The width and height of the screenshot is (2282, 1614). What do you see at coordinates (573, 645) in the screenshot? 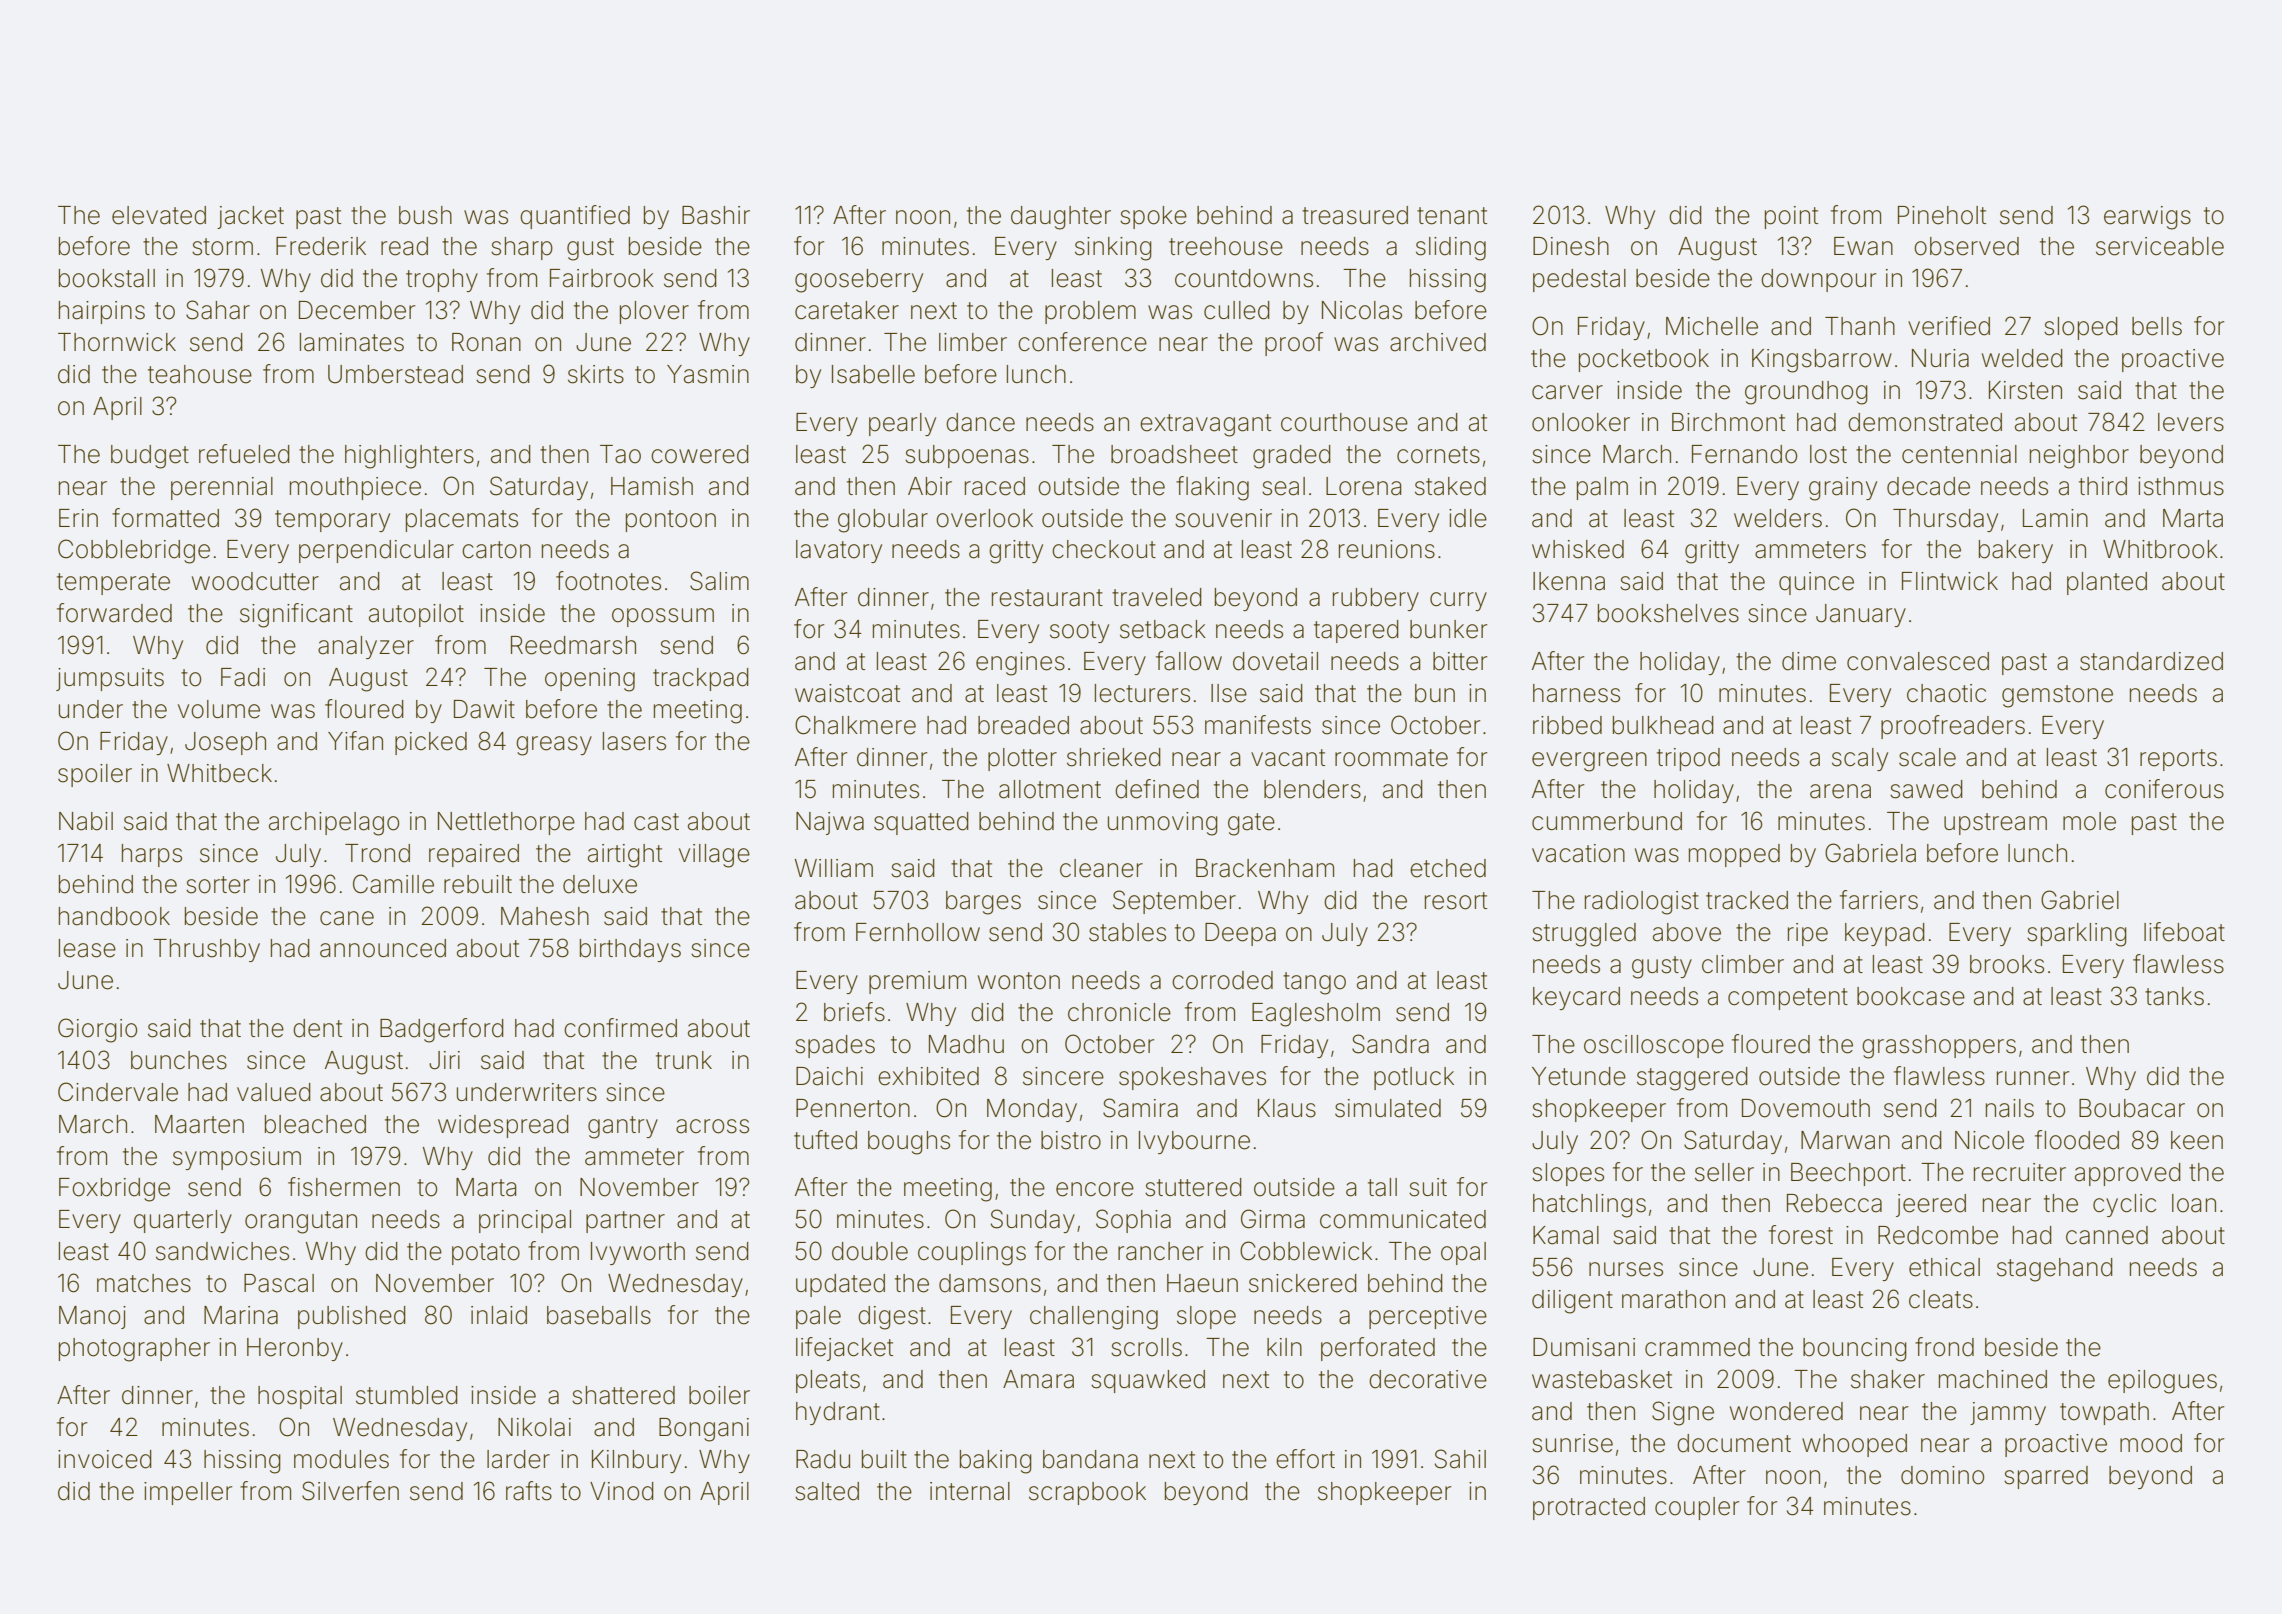
I see `Reedmarsh` at bounding box center [573, 645].
